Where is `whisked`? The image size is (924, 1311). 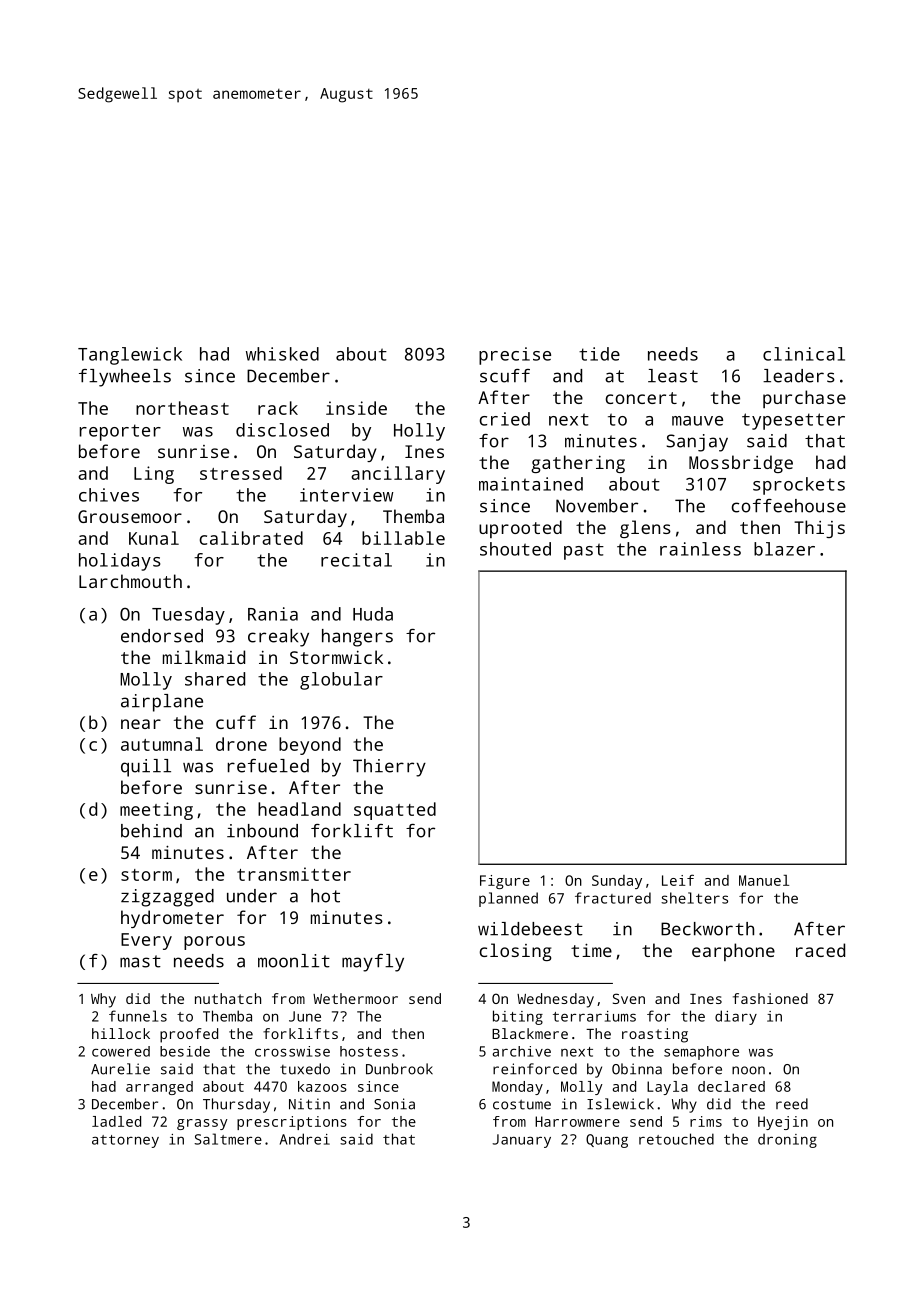
whisked is located at coordinates (282, 354).
